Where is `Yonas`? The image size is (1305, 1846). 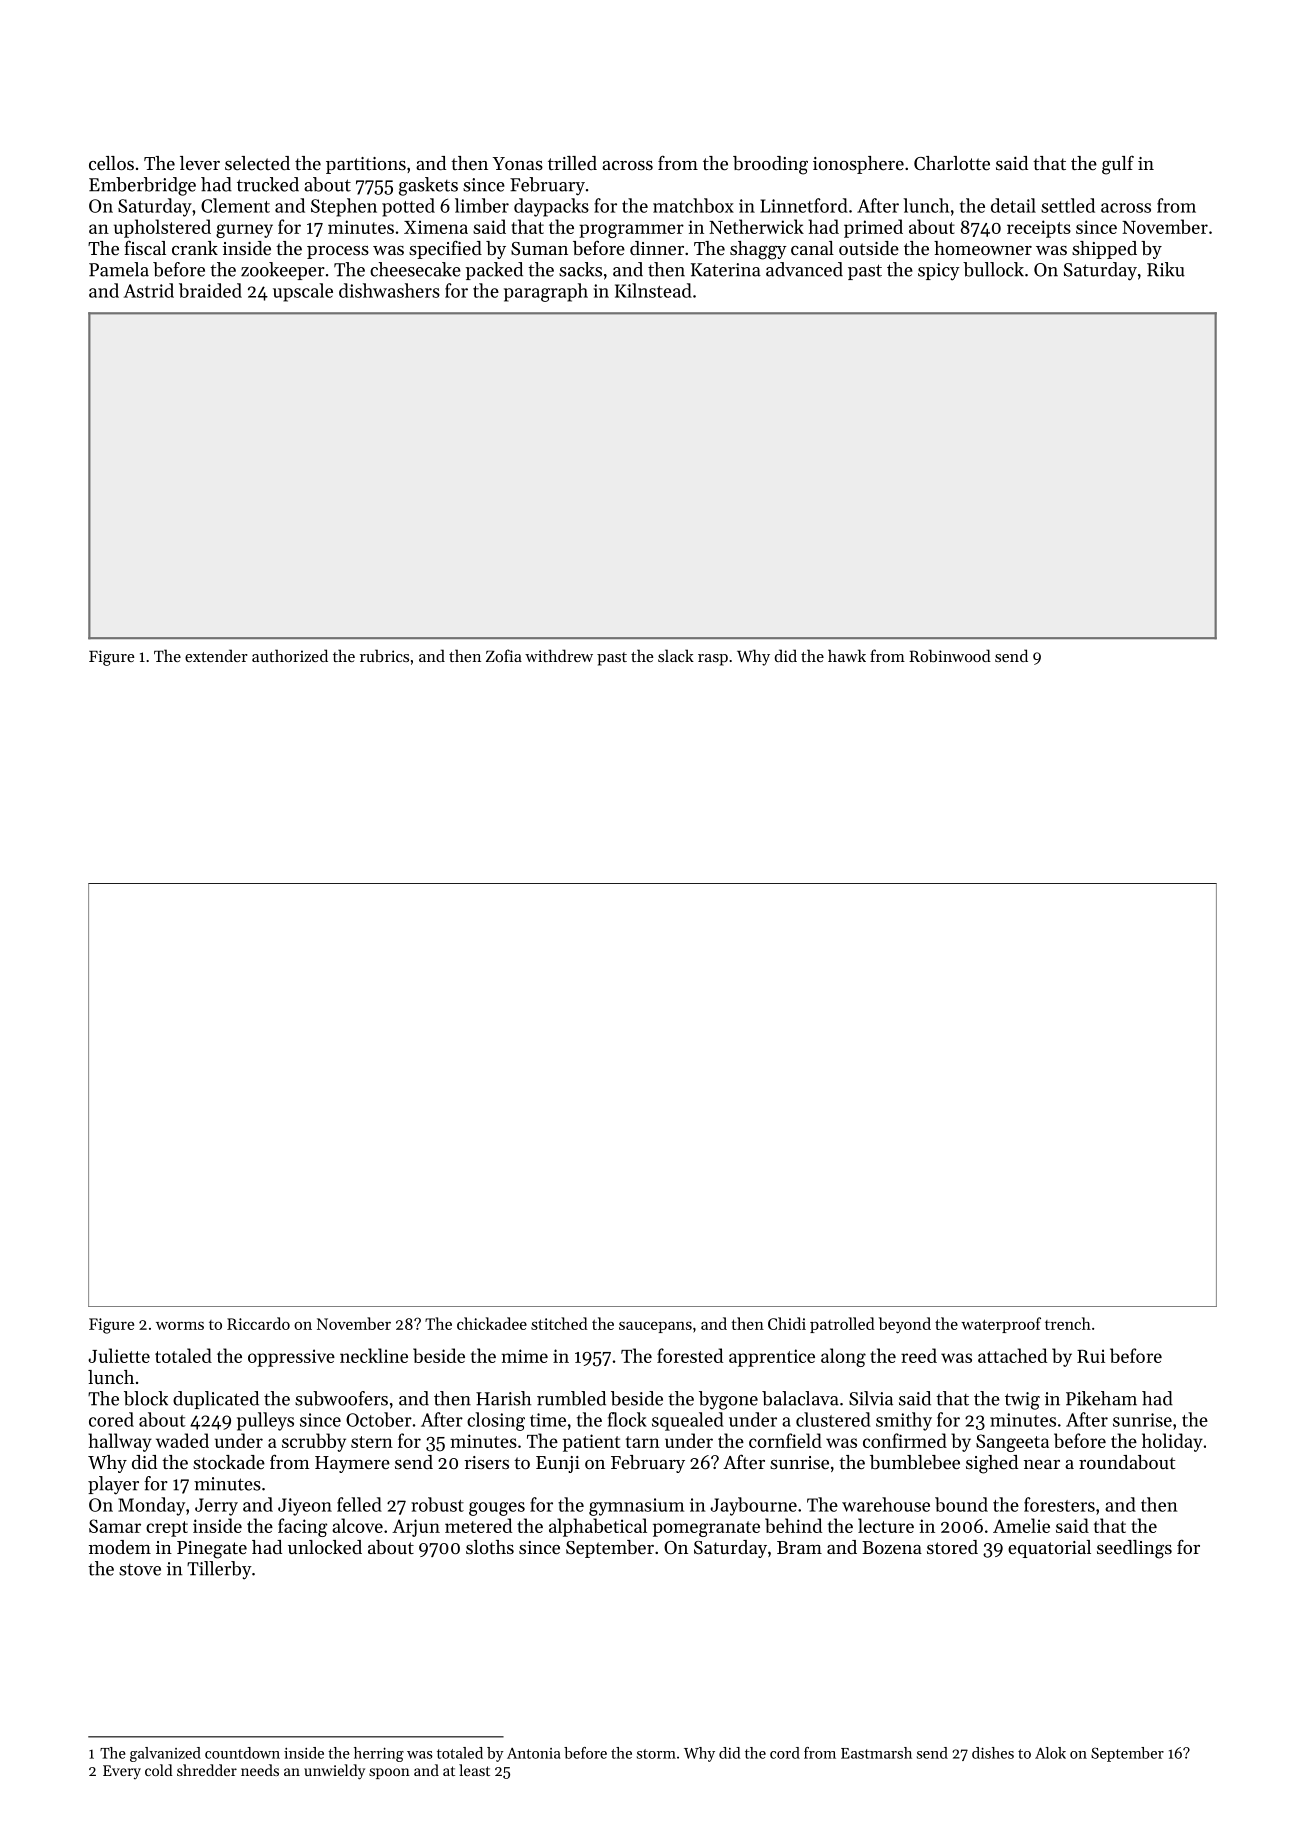
Yonas is located at coordinates (518, 163).
